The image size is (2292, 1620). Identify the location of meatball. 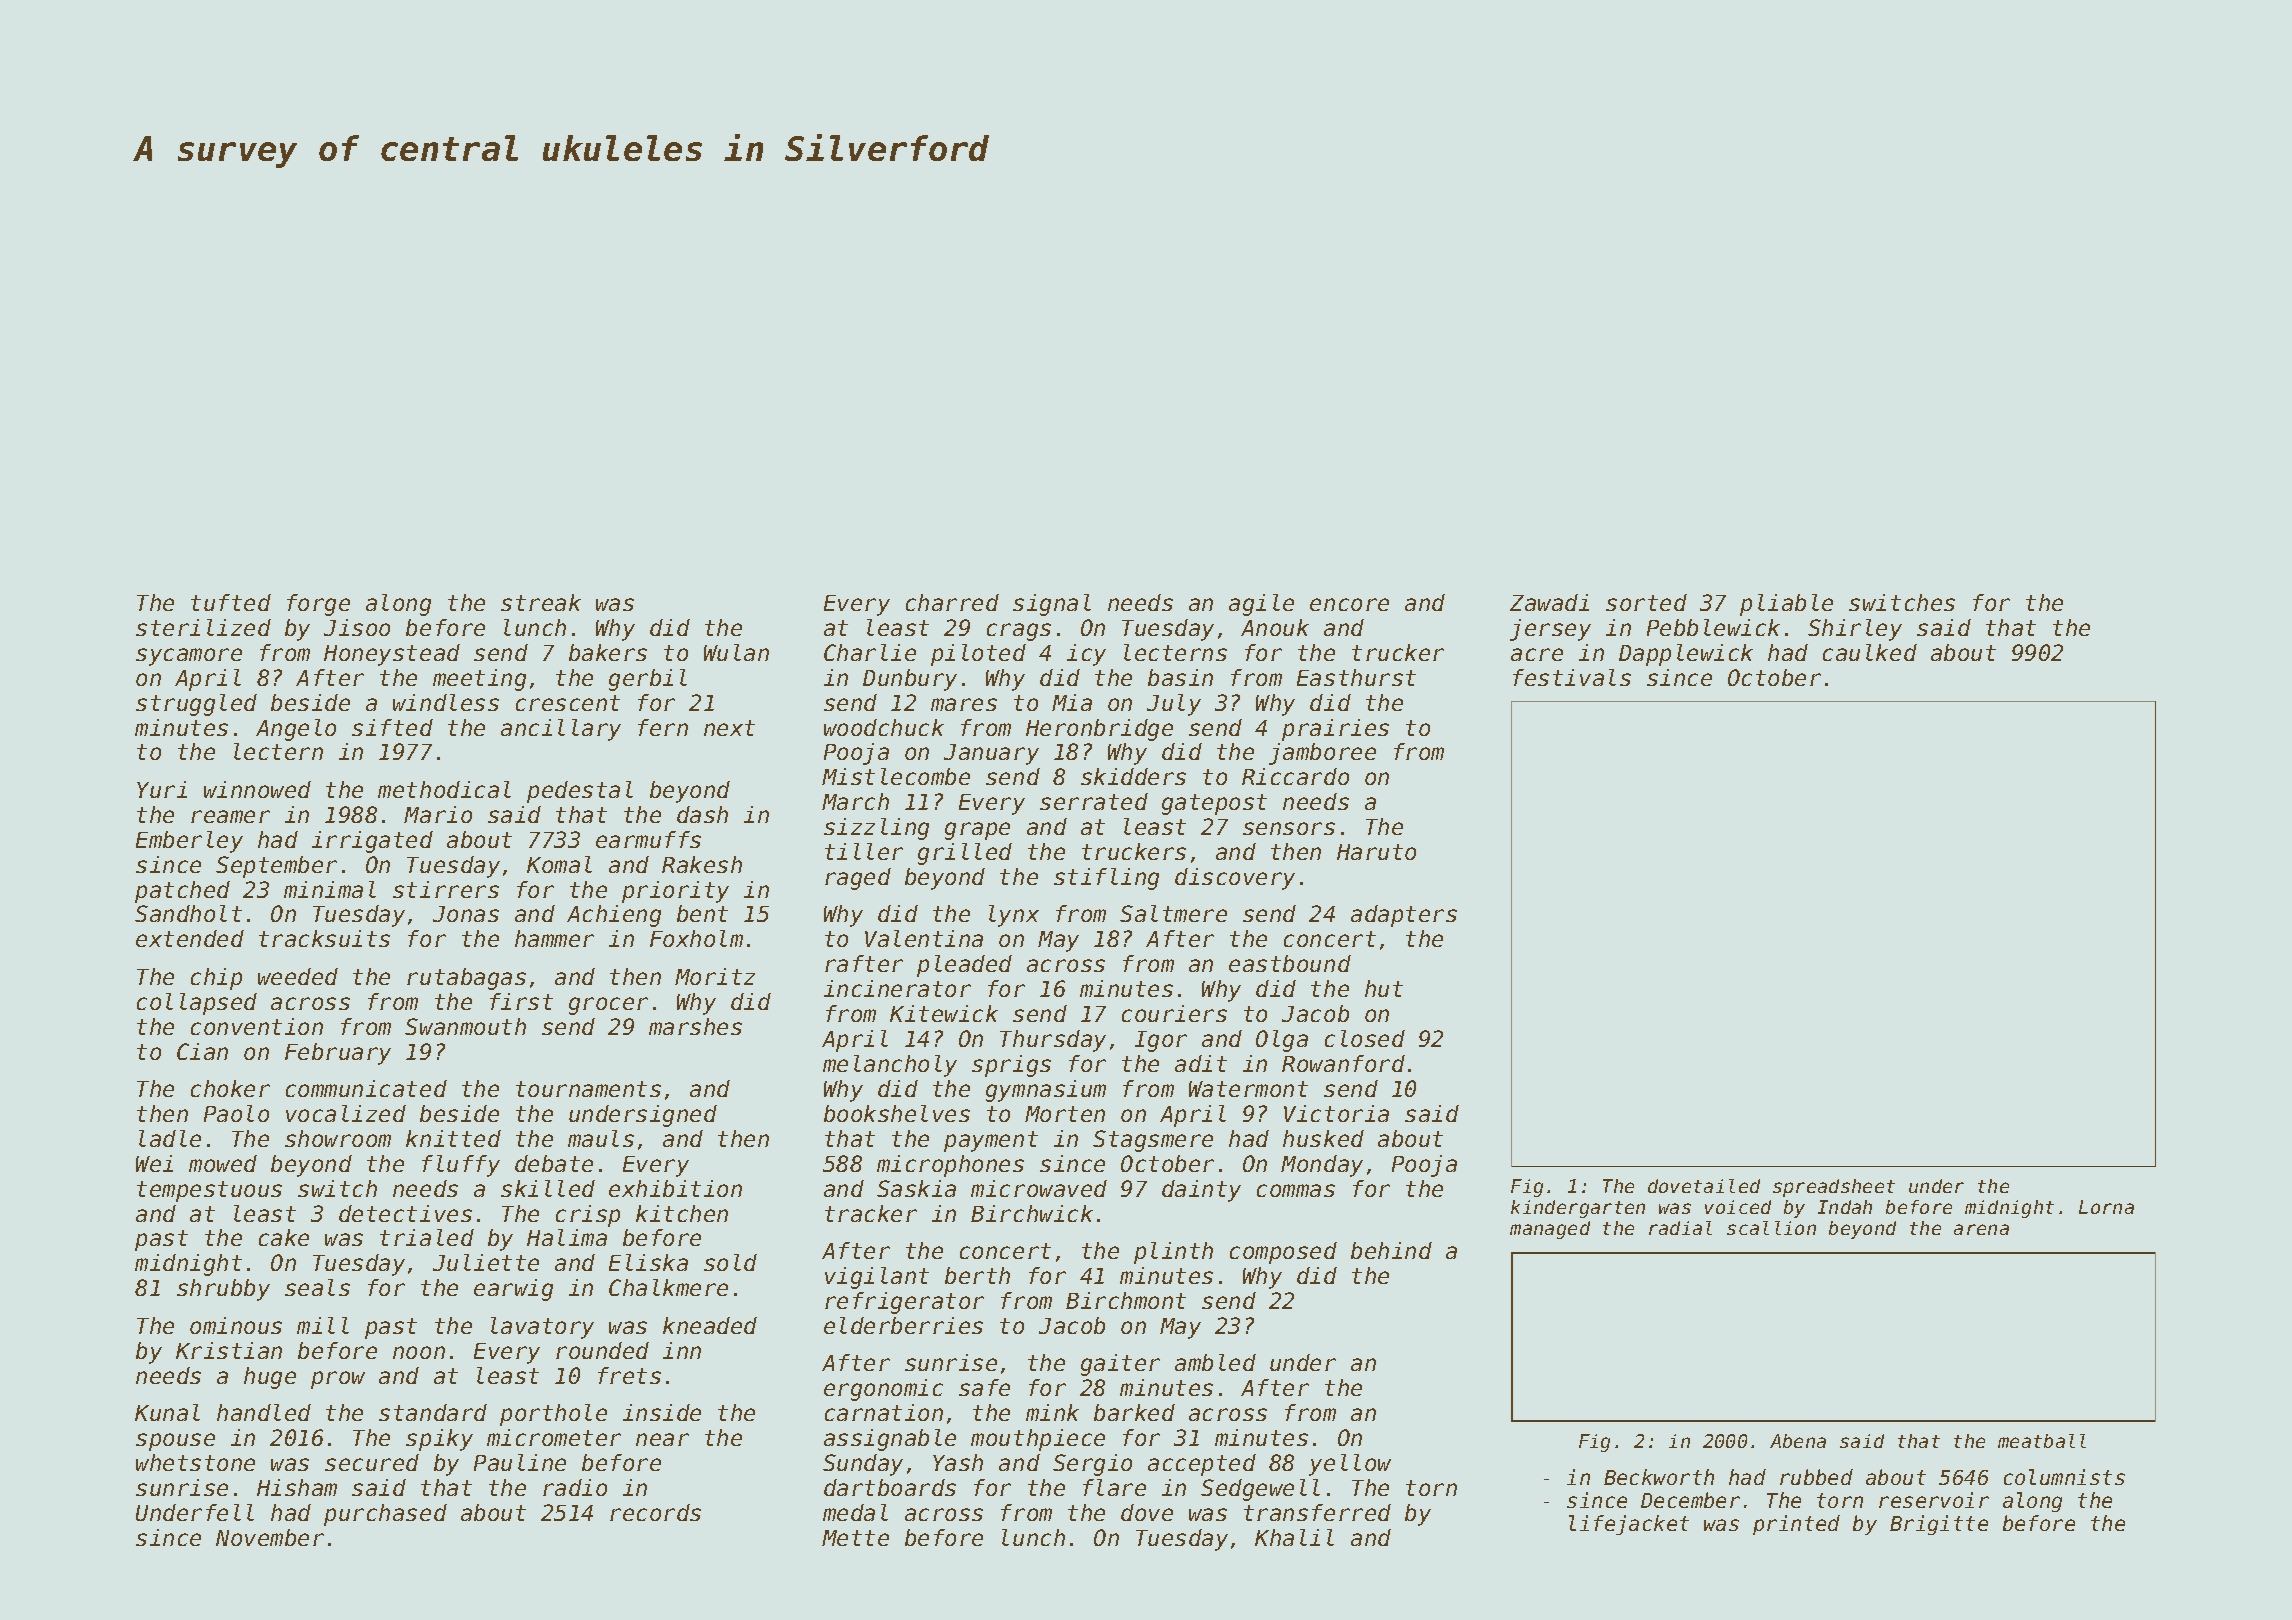
(2042, 1441).
